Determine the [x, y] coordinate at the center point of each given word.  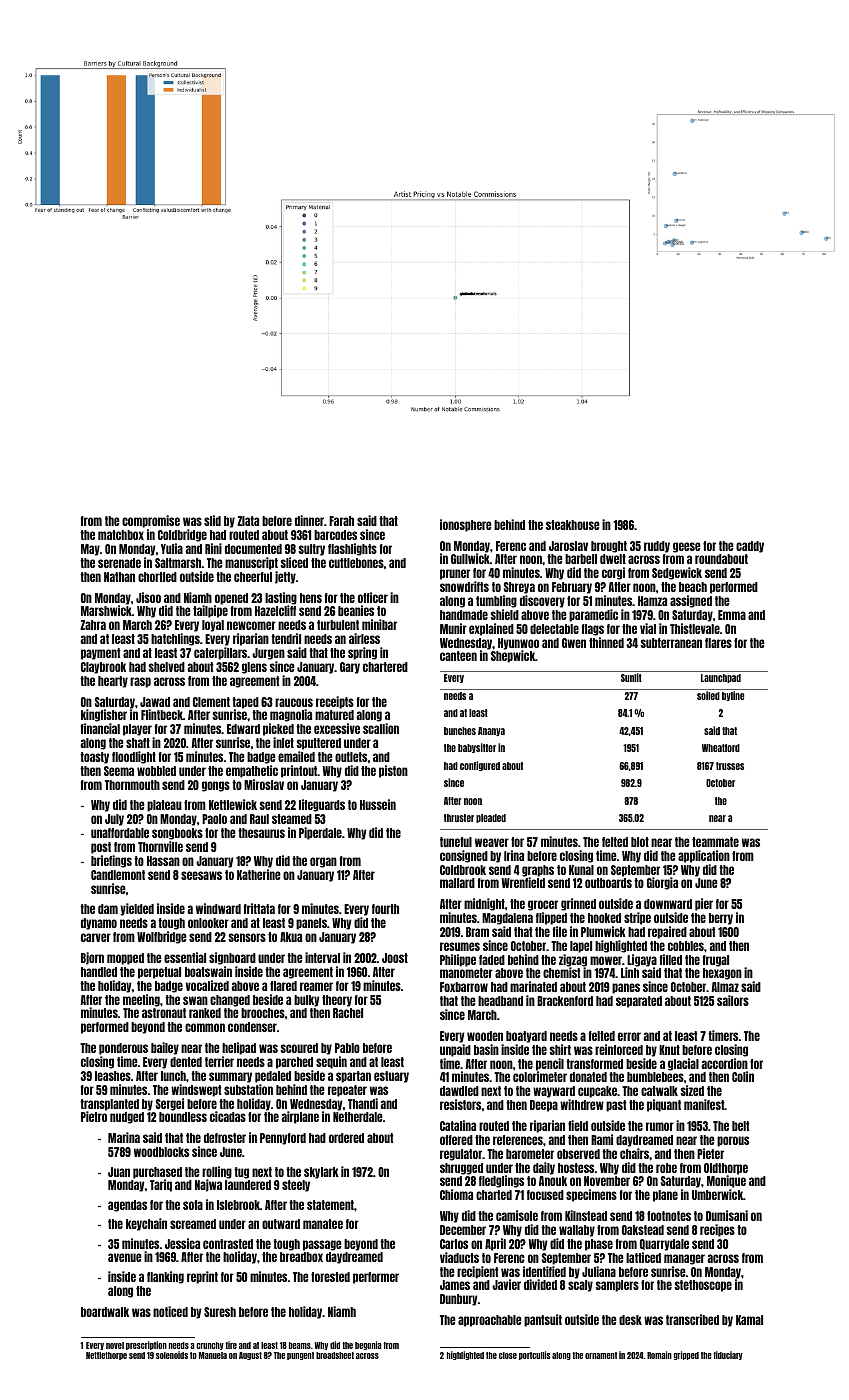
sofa [193, 1205]
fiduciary [728, 1355]
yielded [137, 909]
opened [231, 599]
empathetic [252, 771]
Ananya [491, 731]
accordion [725, 1063]
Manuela [213, 1355]
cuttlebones [356, 563]
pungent [300, 1356]
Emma [732, 615]
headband [500, 1001]
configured [480, 766]
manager [684, 1259]
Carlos [454, 1244]
